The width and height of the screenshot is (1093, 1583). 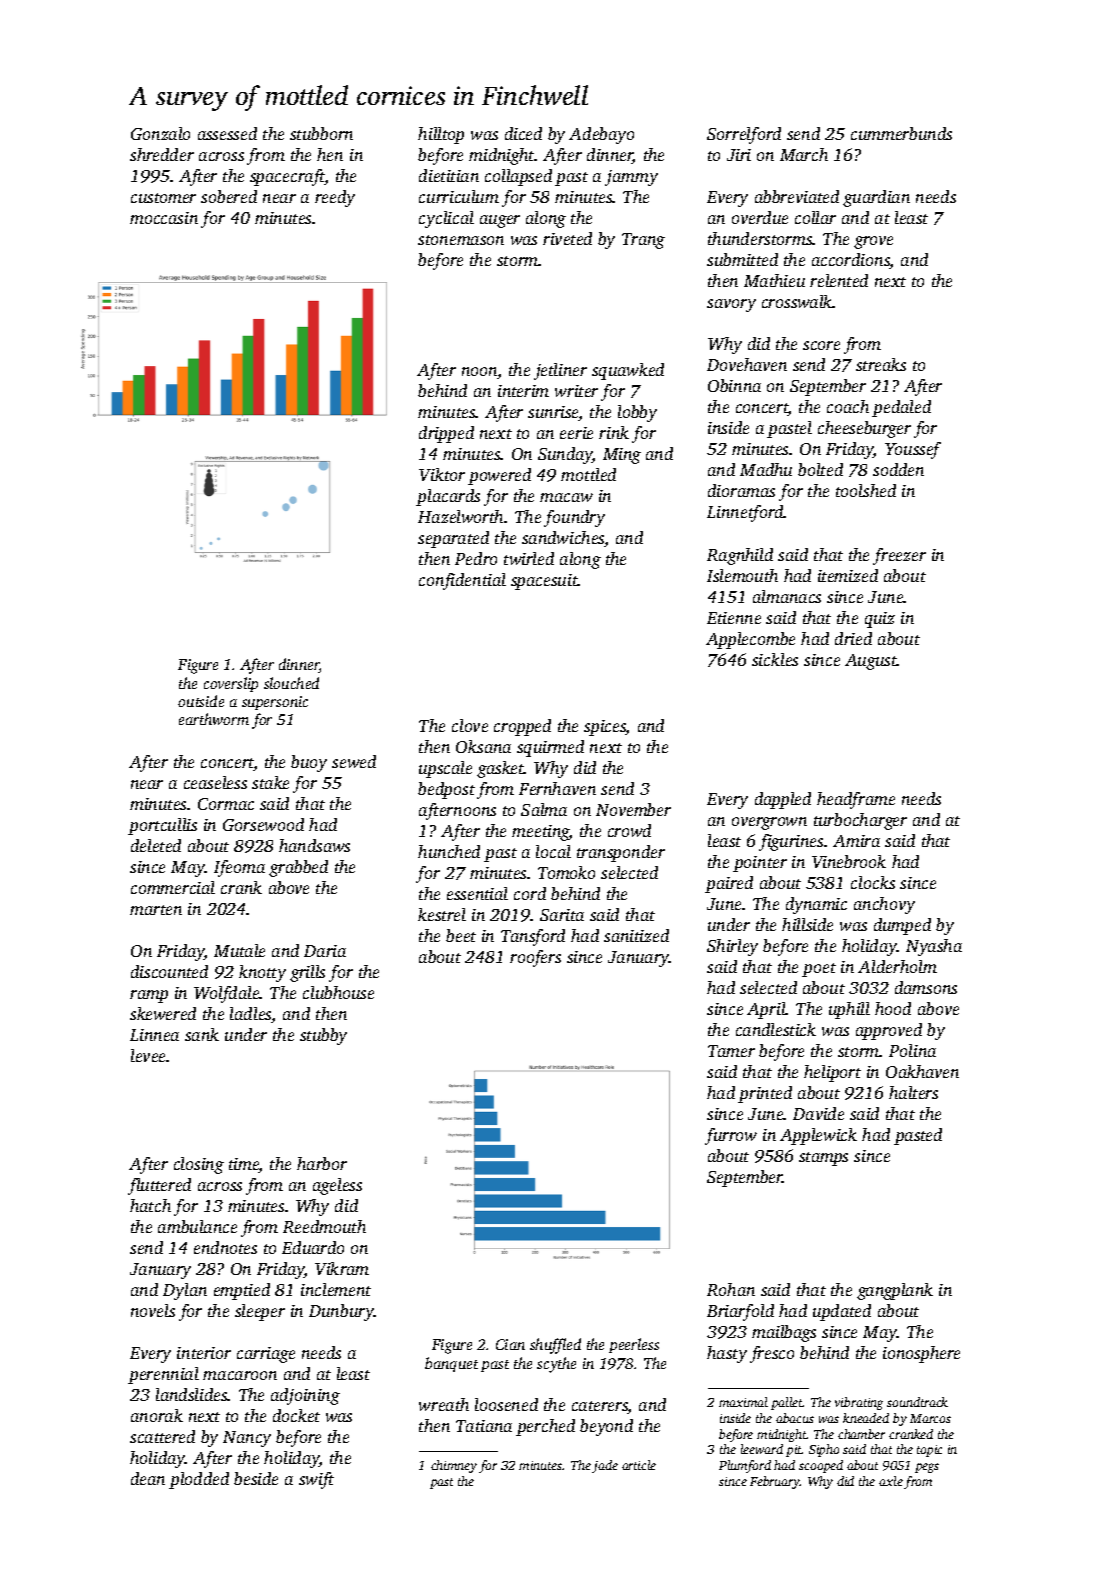 What do you see at coordinates (164, 218) in the screenshot?
I see `moccasin` at bounding box center [164, 218].
